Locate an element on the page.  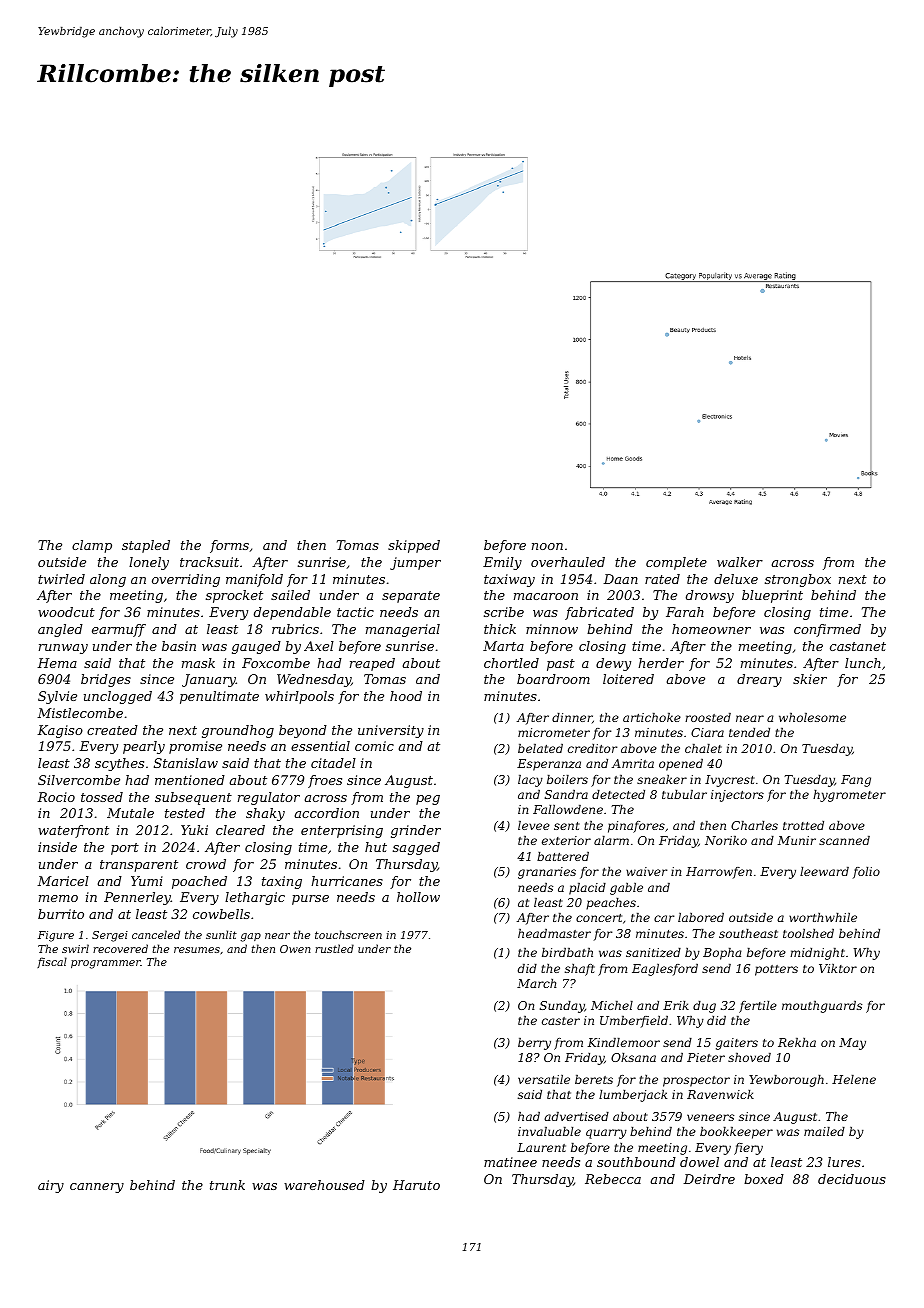
rustled is located at coordinates (334, 948).
